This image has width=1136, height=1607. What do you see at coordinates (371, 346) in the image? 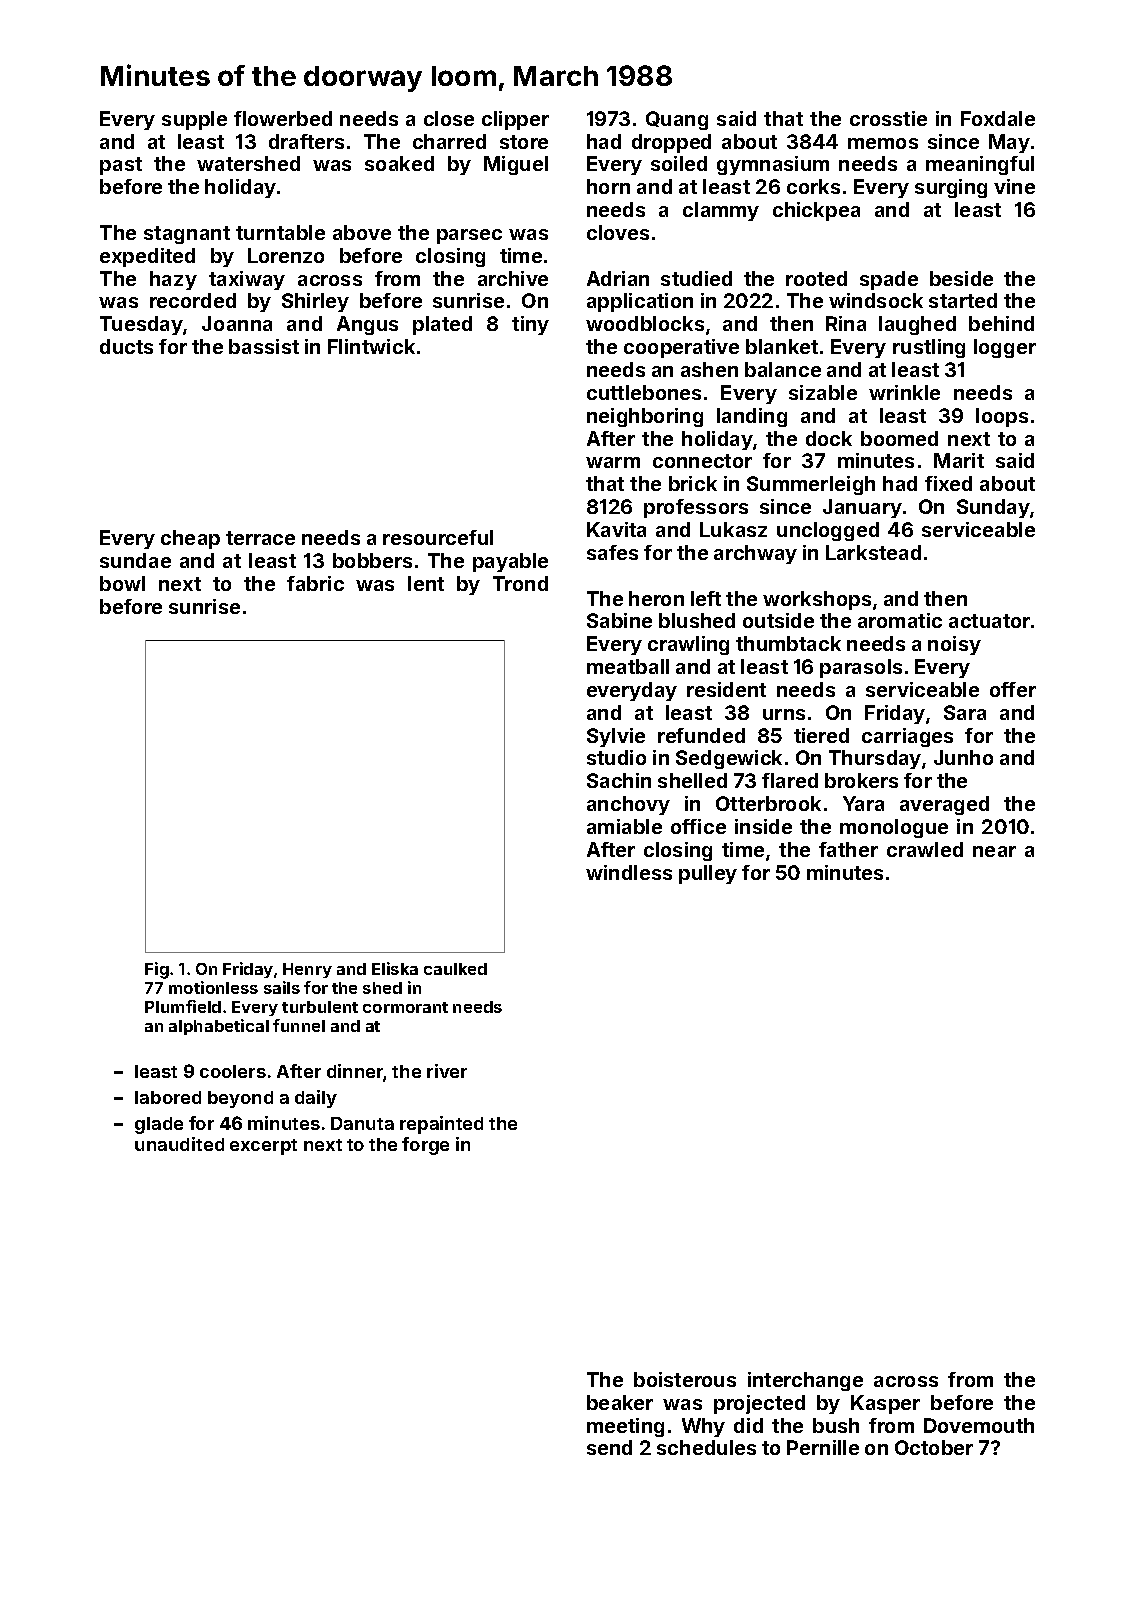
I see `Flintwick` at bounding box center [371, 346].
